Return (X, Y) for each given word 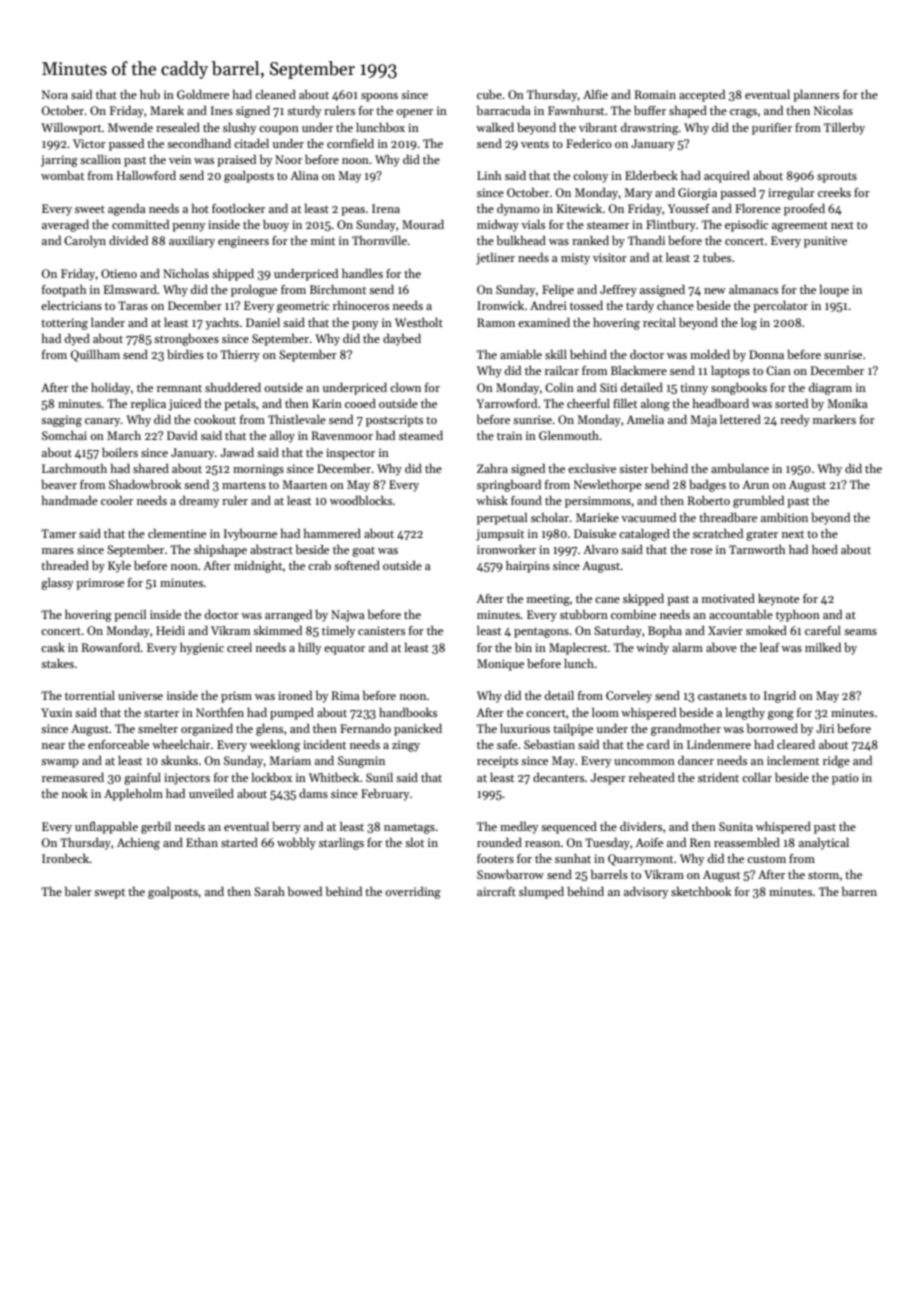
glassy (57, 584)
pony (365, 325)
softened (357, 565)
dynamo (518, 210)
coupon (279, 130)
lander (108, 322)
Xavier (725, 630)
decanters (558, 777)
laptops (730, 372)
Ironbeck (66, 858)
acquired (727, 177)
